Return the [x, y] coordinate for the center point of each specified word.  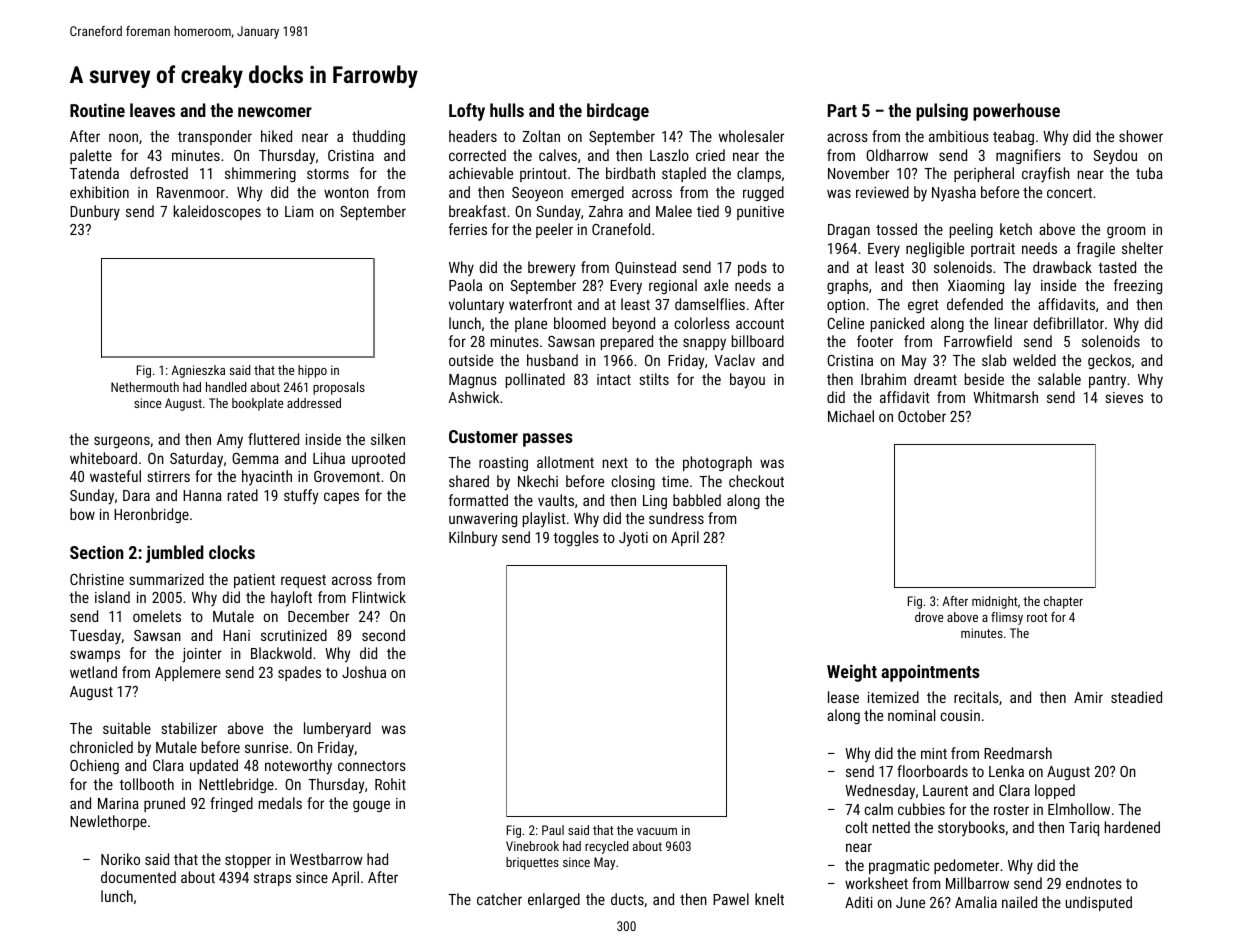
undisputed [1098, 903]
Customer [483, 436]
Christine [97, 579]
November [858, 173]
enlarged [554, 900]
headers [473, 136]
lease [843, 697]
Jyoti [633, 539]
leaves [152, 110]
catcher [499, 899]
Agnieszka [198, 371]
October [922, 416]
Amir [1088, 697]
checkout [756, 481]
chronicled [101, 747]
